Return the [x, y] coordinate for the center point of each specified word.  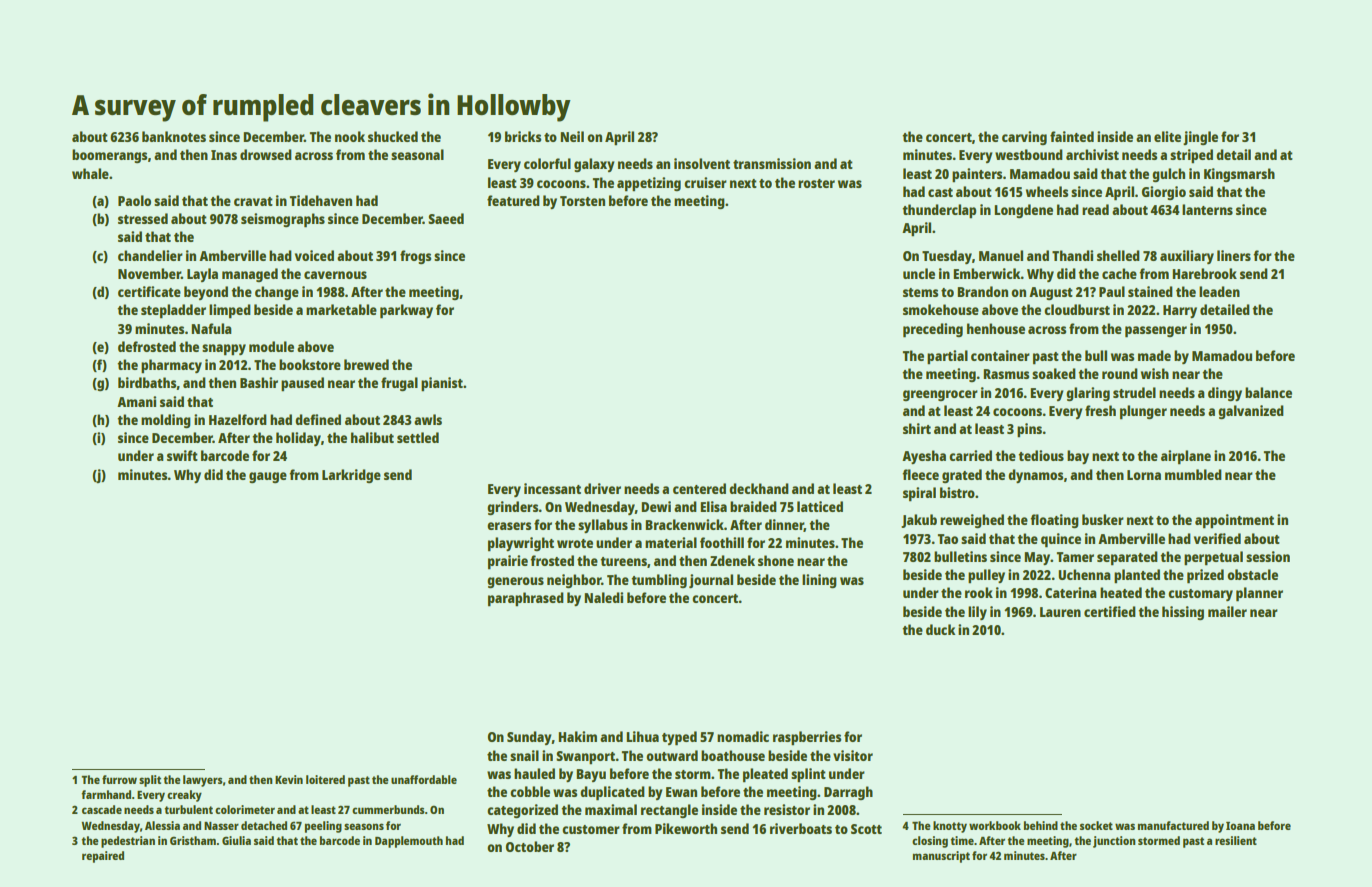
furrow [119, 779]
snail [524, 755]
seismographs [283, 220]
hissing [1183, 613]
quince [1061, 540]
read [1095, 209]
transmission [772, 163]
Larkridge [351, 476]
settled [418, 437]
